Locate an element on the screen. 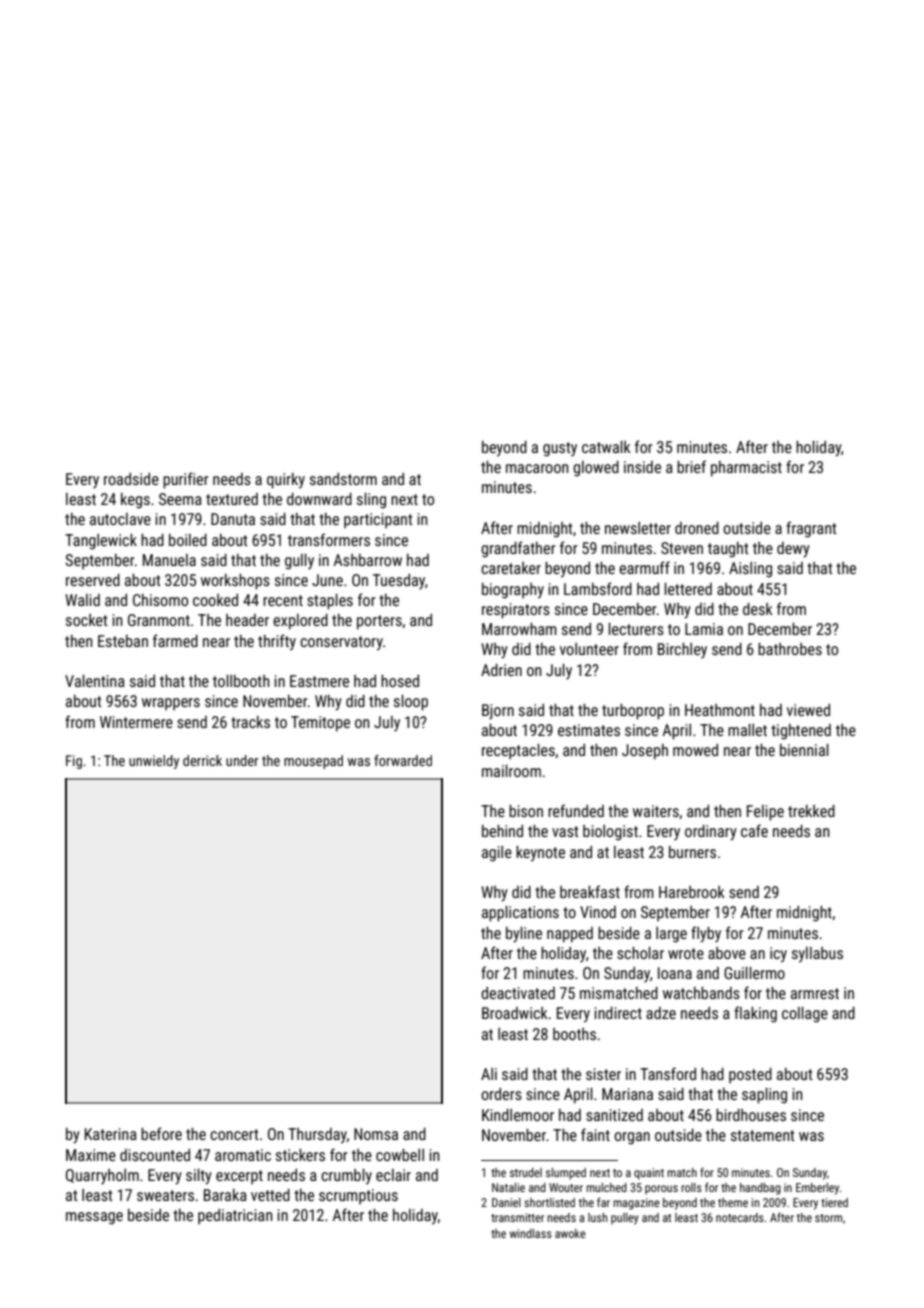 This screenshot has width=924, height=1308. Fig is located at coordinates (74, 762).
